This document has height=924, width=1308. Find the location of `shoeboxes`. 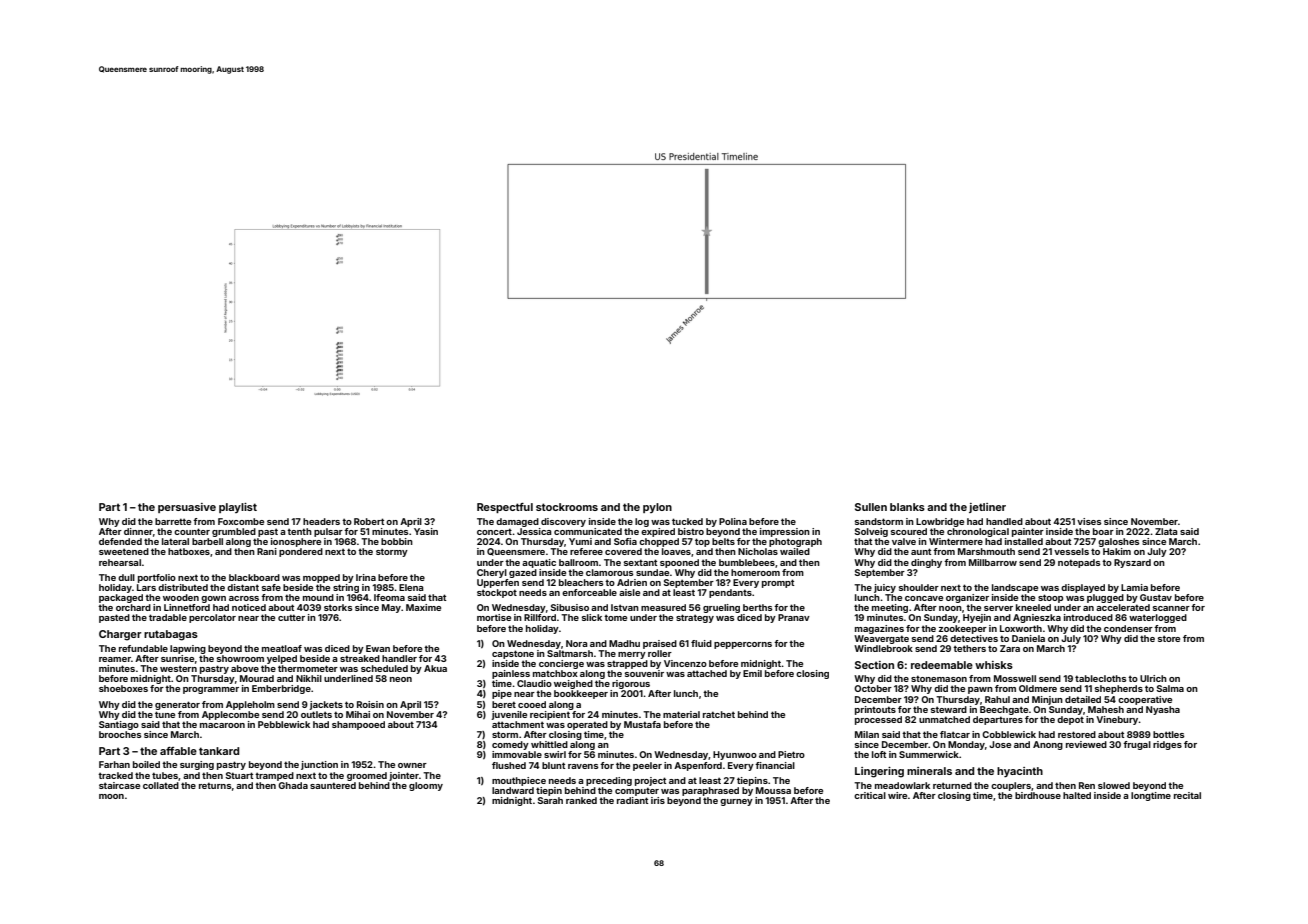

shoeboxes is located at coordinates (123, 688).
